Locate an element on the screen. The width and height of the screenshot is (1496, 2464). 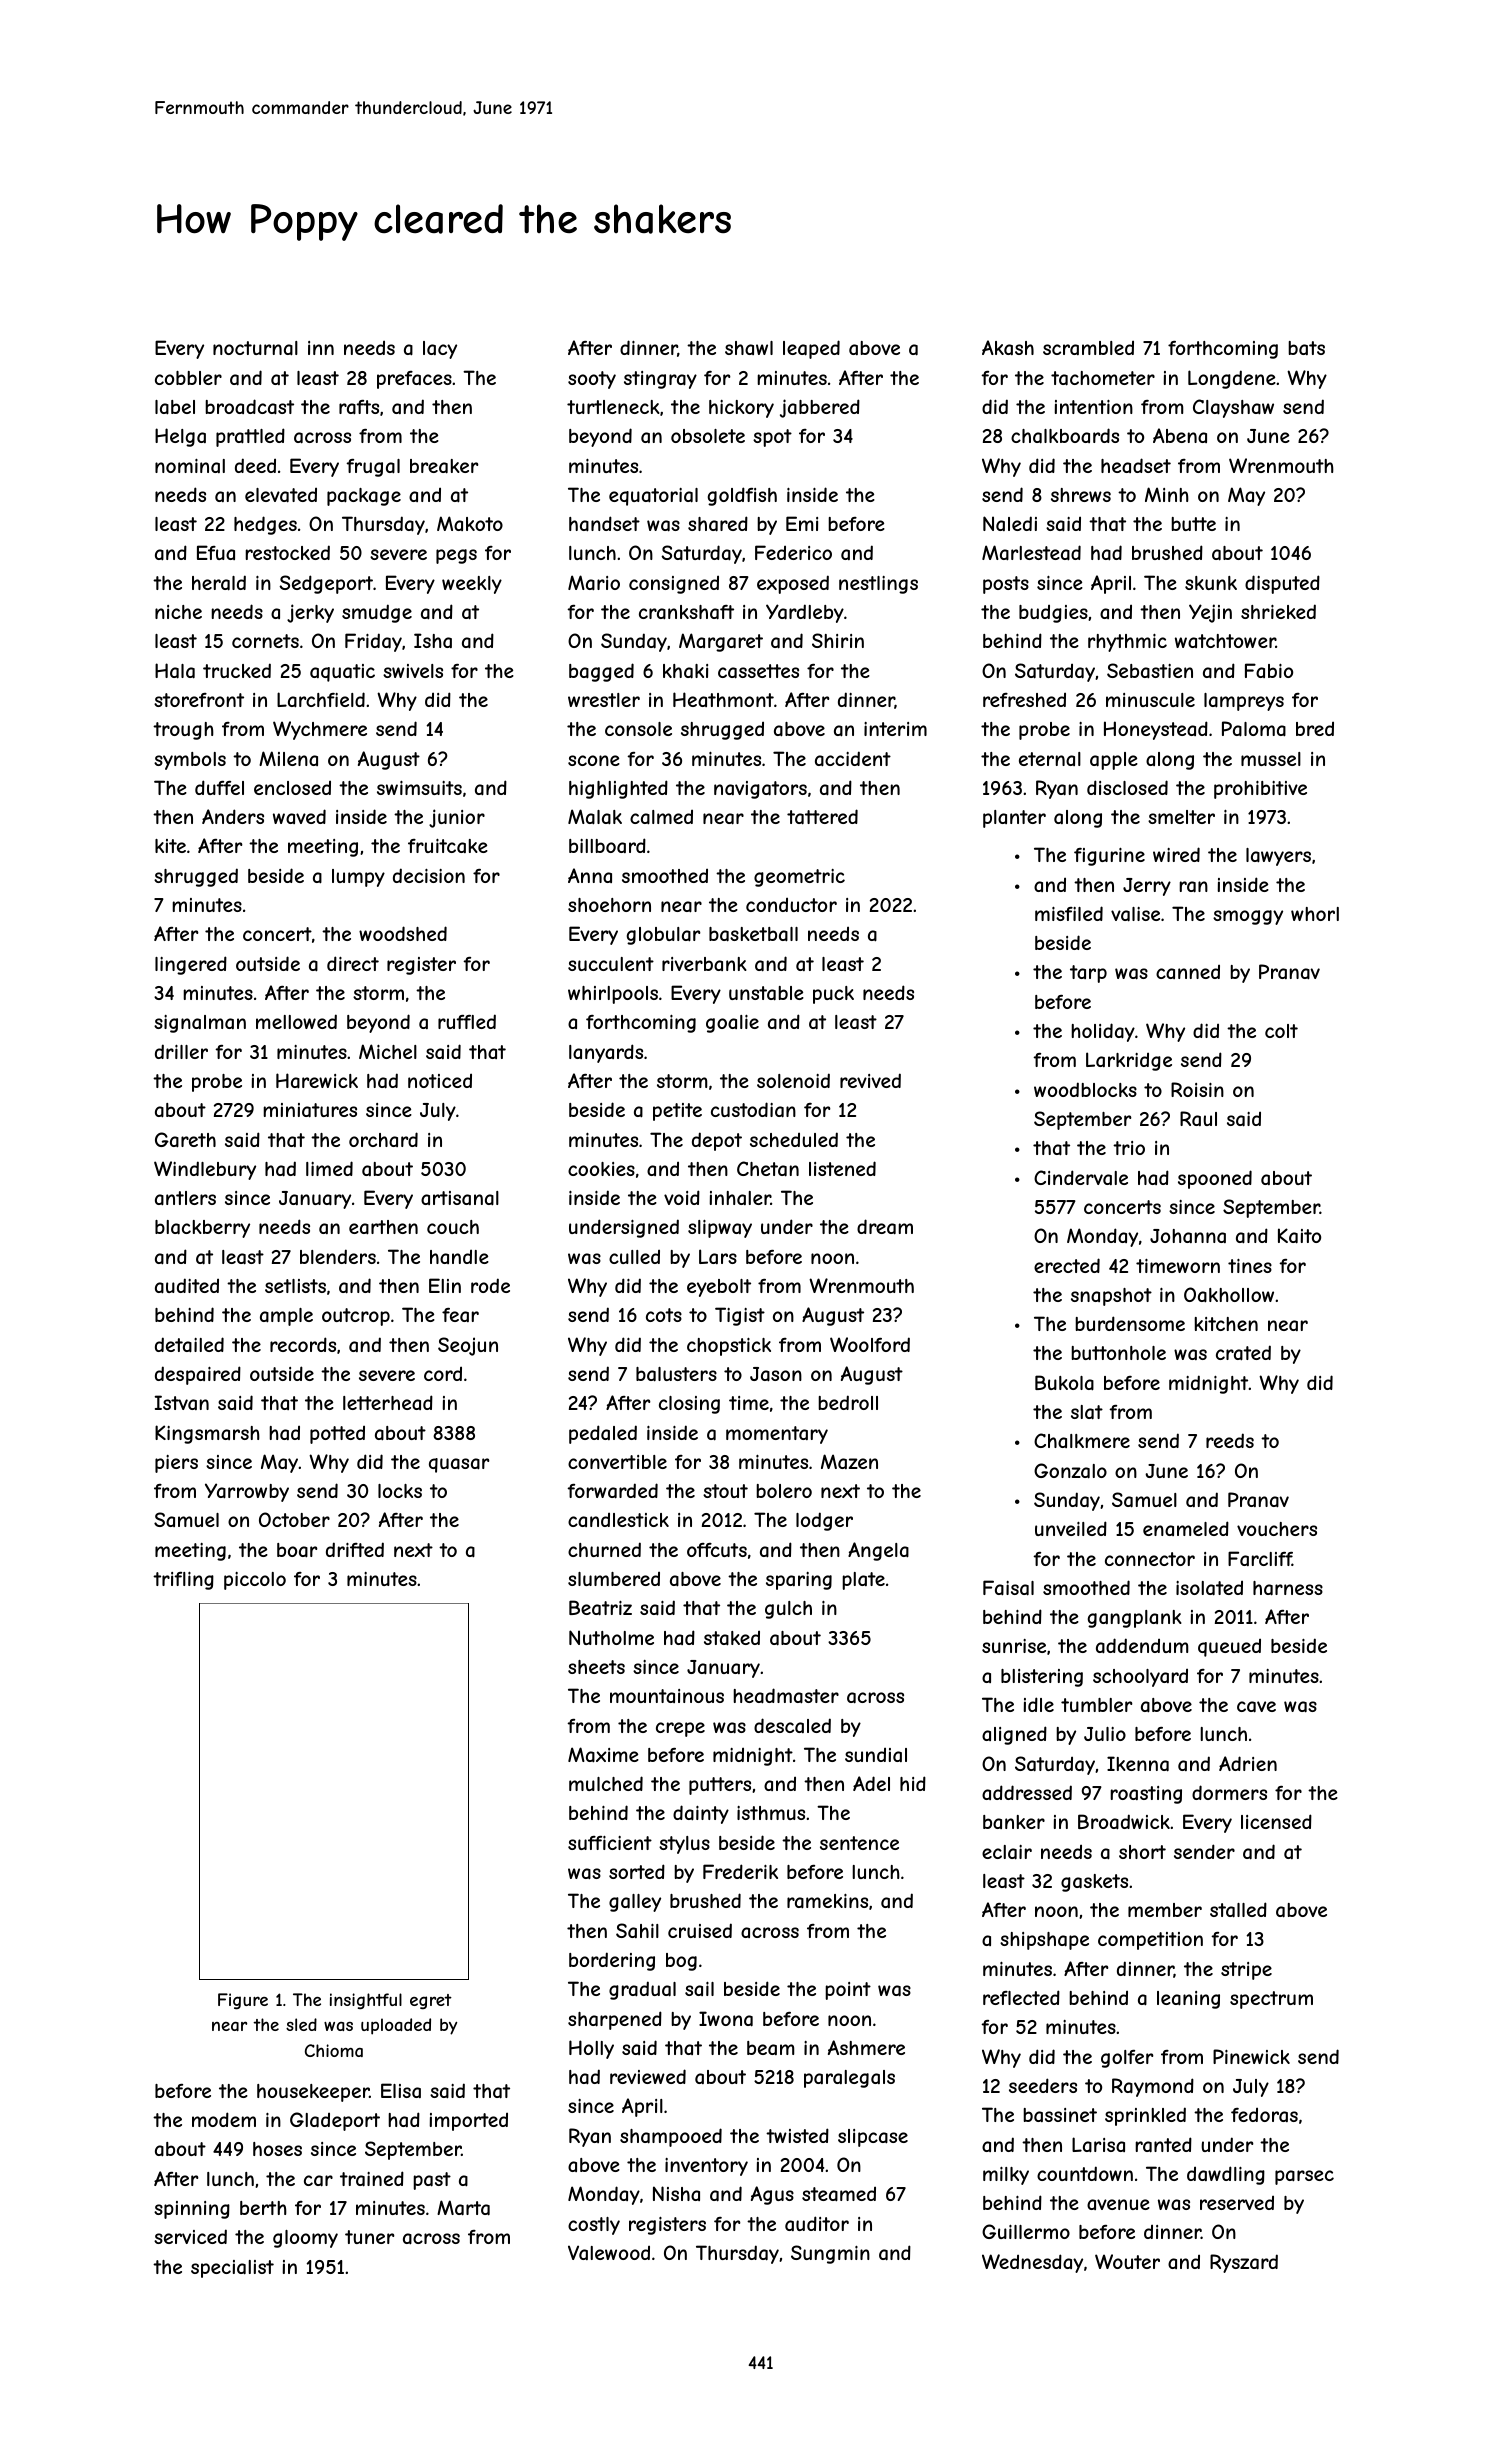
canned is located at coordinates (1188, 972).
